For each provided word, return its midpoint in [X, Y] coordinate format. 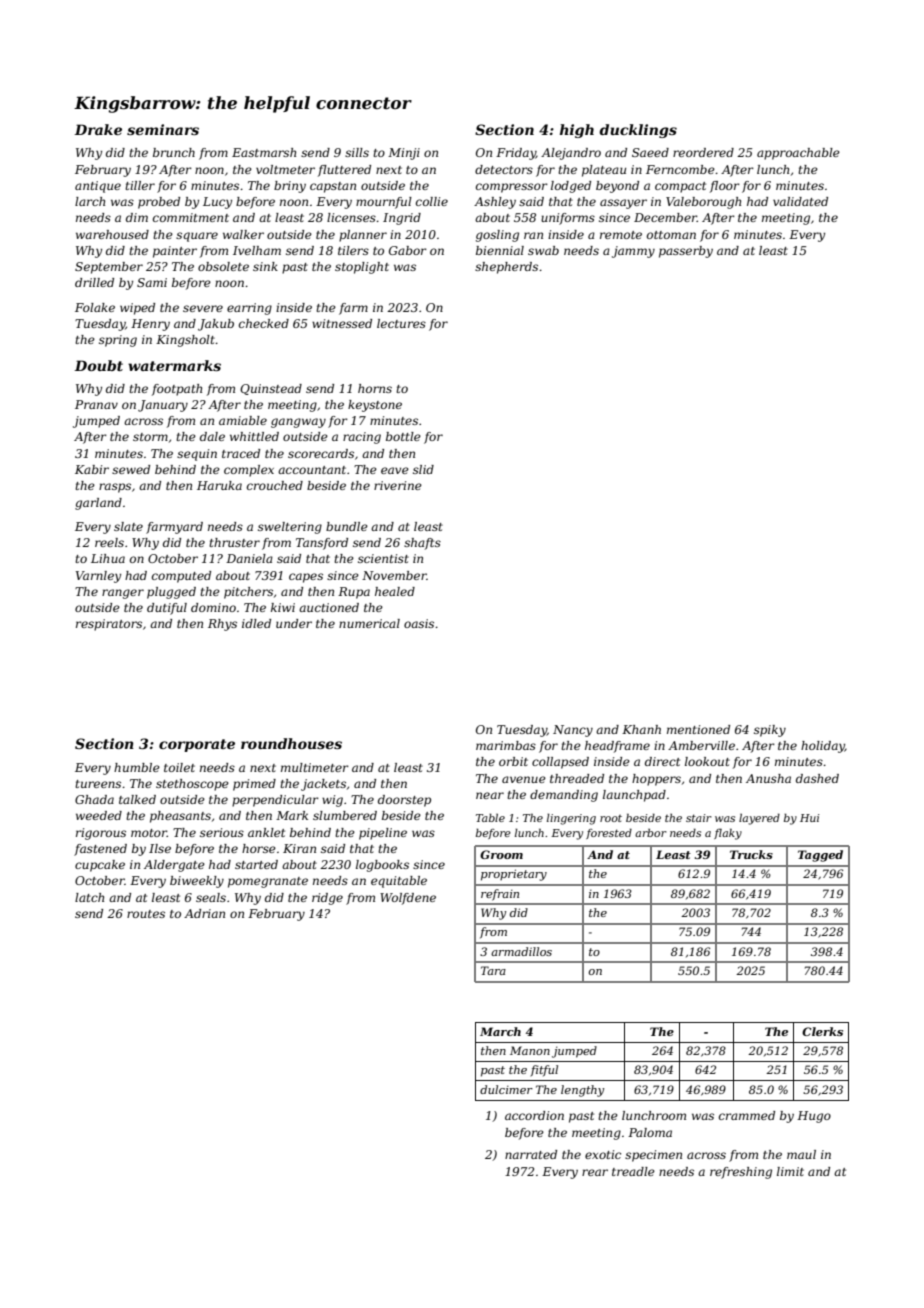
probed [159, 203]
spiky [770, 731]
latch [89, 897]
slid [423, 469]
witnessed [342, 323]
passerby [686, 252]
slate [128, 526]
